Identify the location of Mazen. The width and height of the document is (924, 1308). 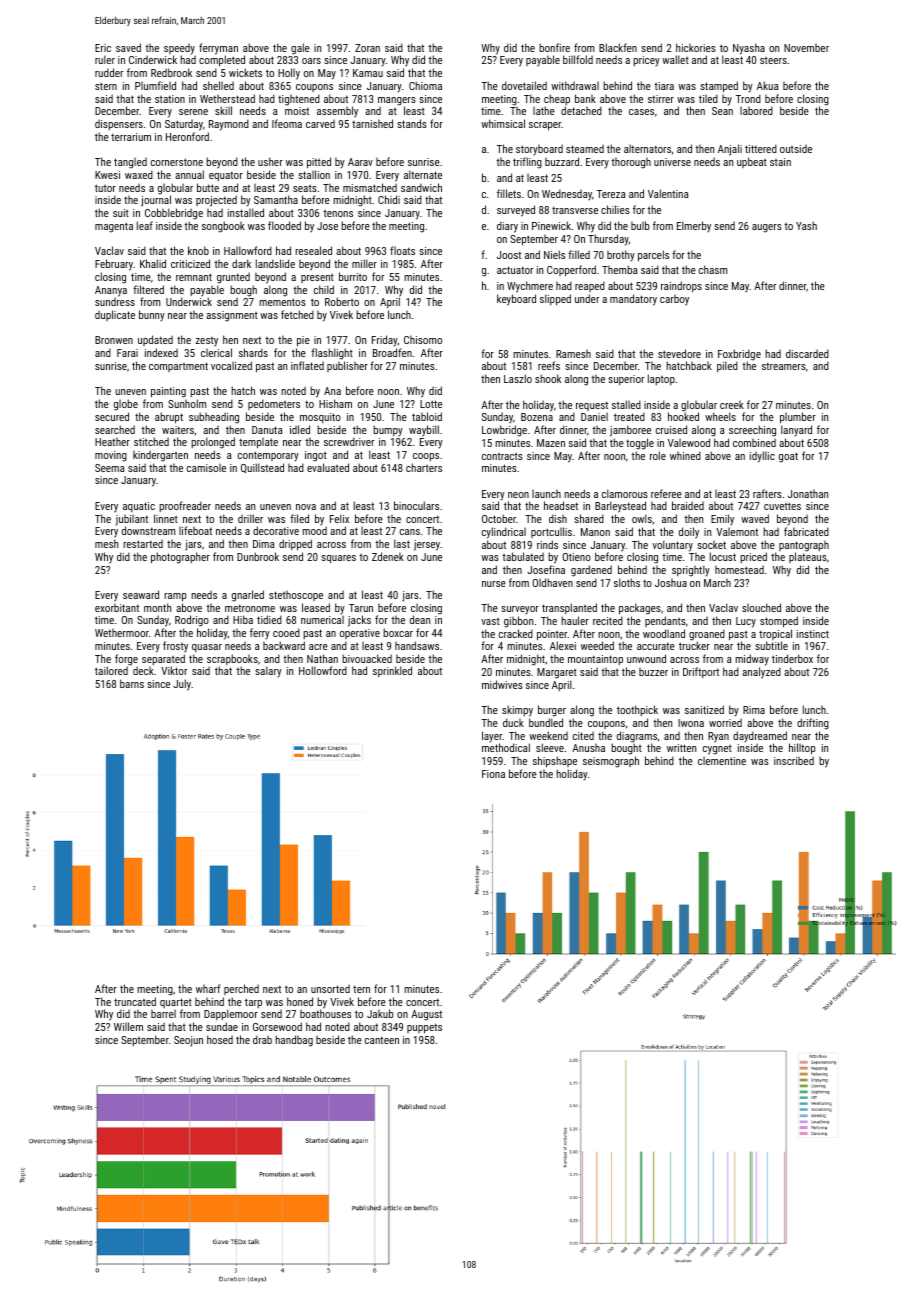
(551, 443).
